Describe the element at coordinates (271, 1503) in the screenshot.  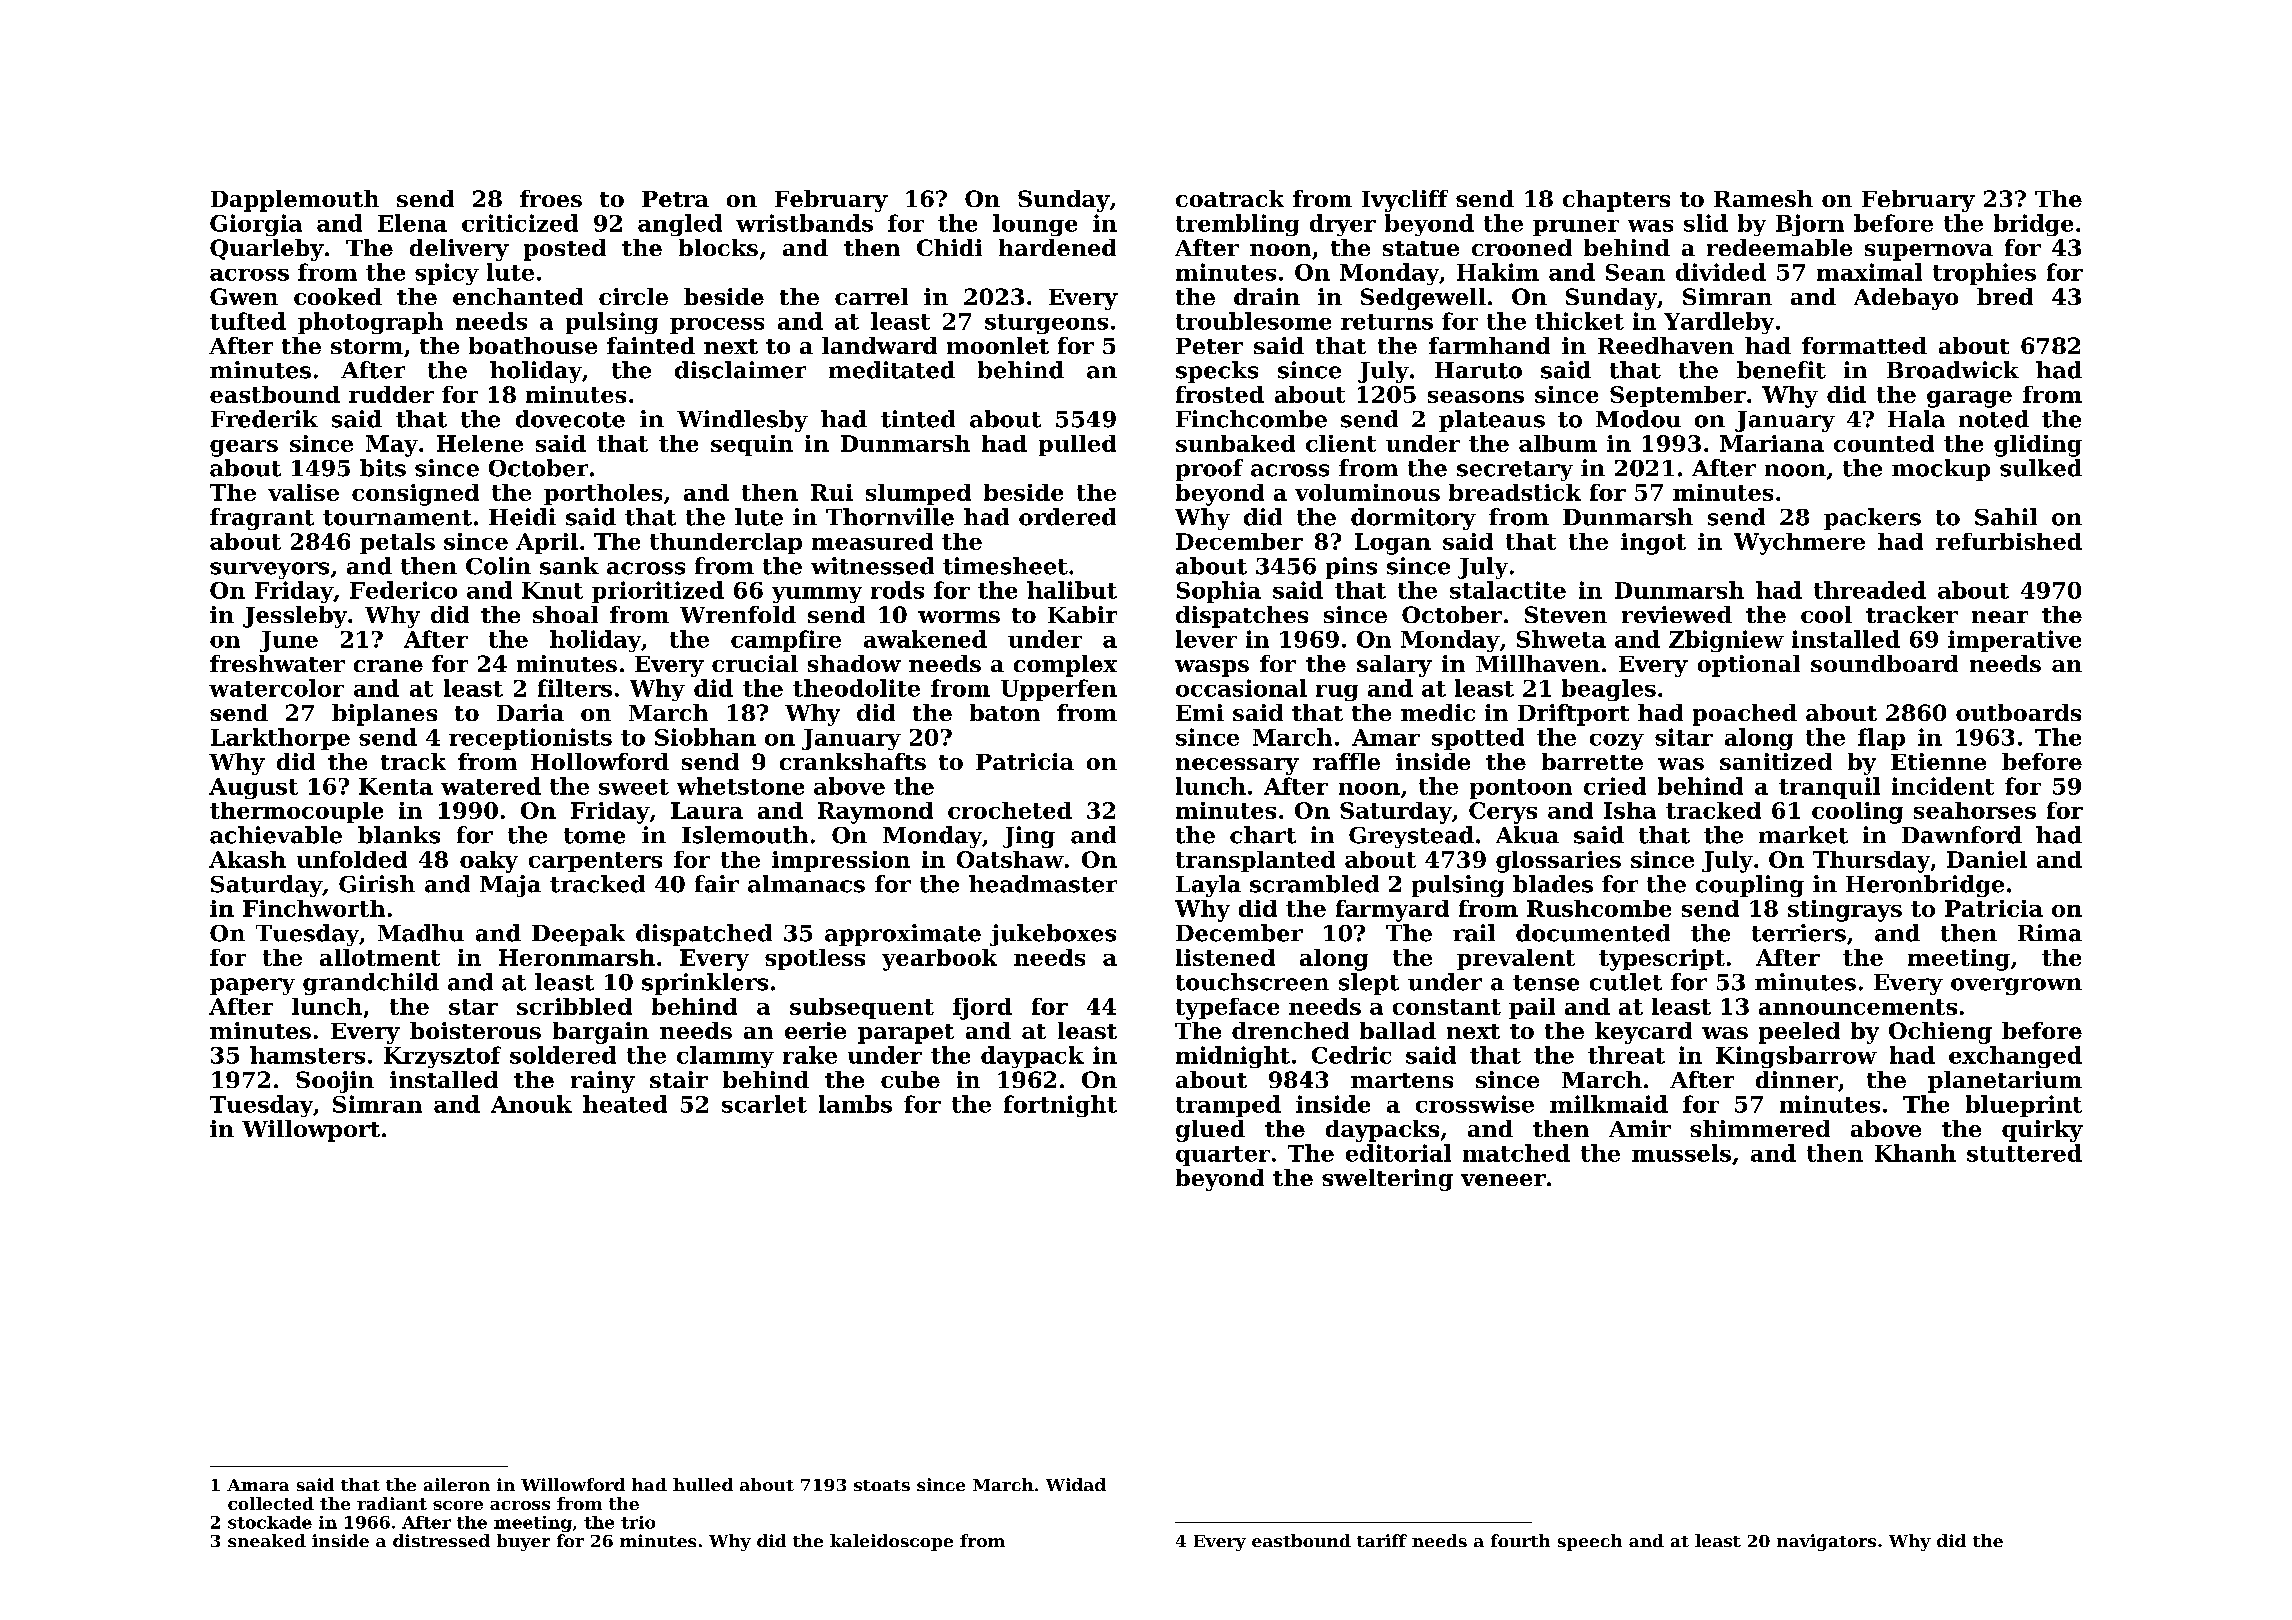
I see `collected` at that location.
